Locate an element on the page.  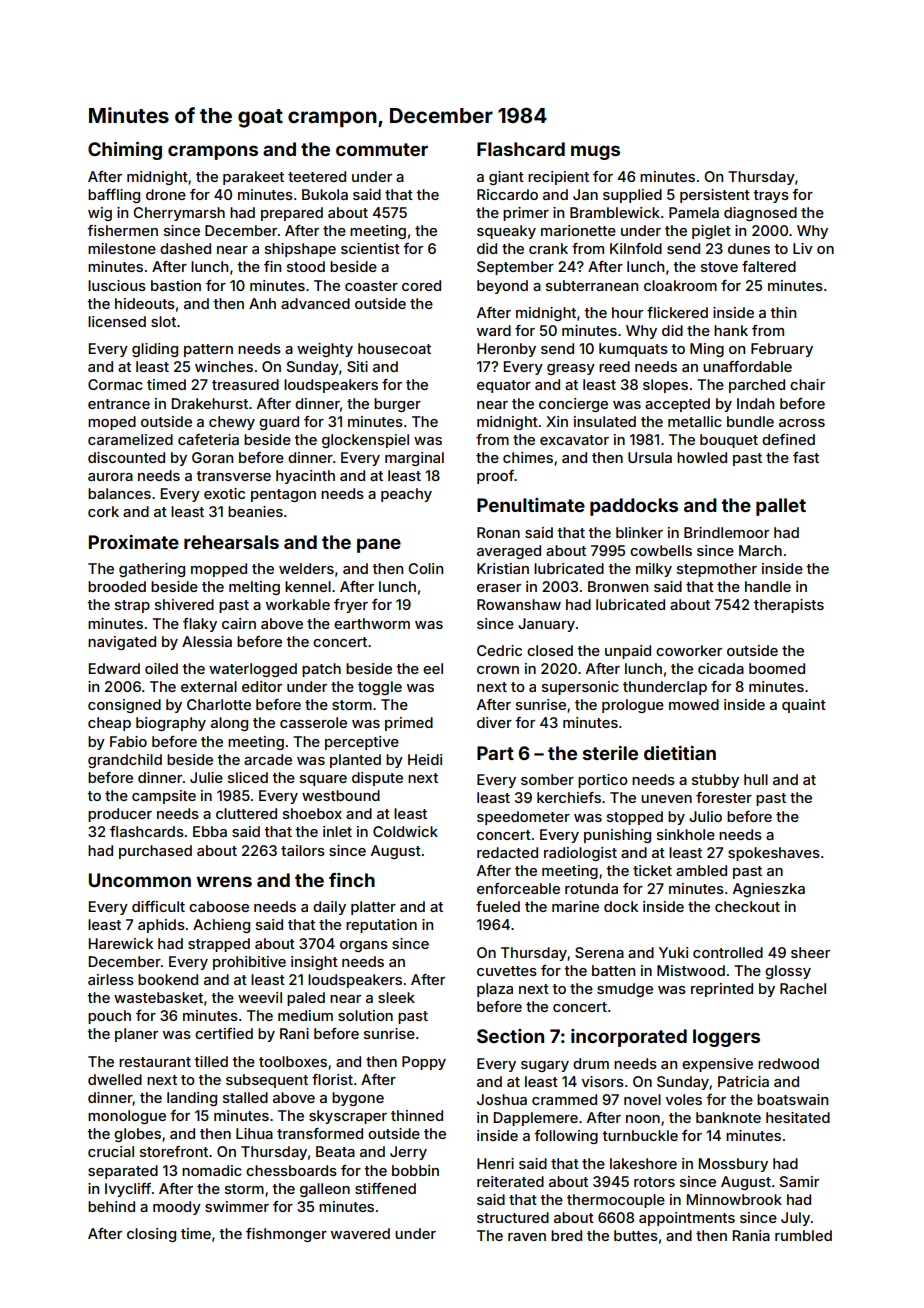
reiterated is located at coordinates (510, 1181).
